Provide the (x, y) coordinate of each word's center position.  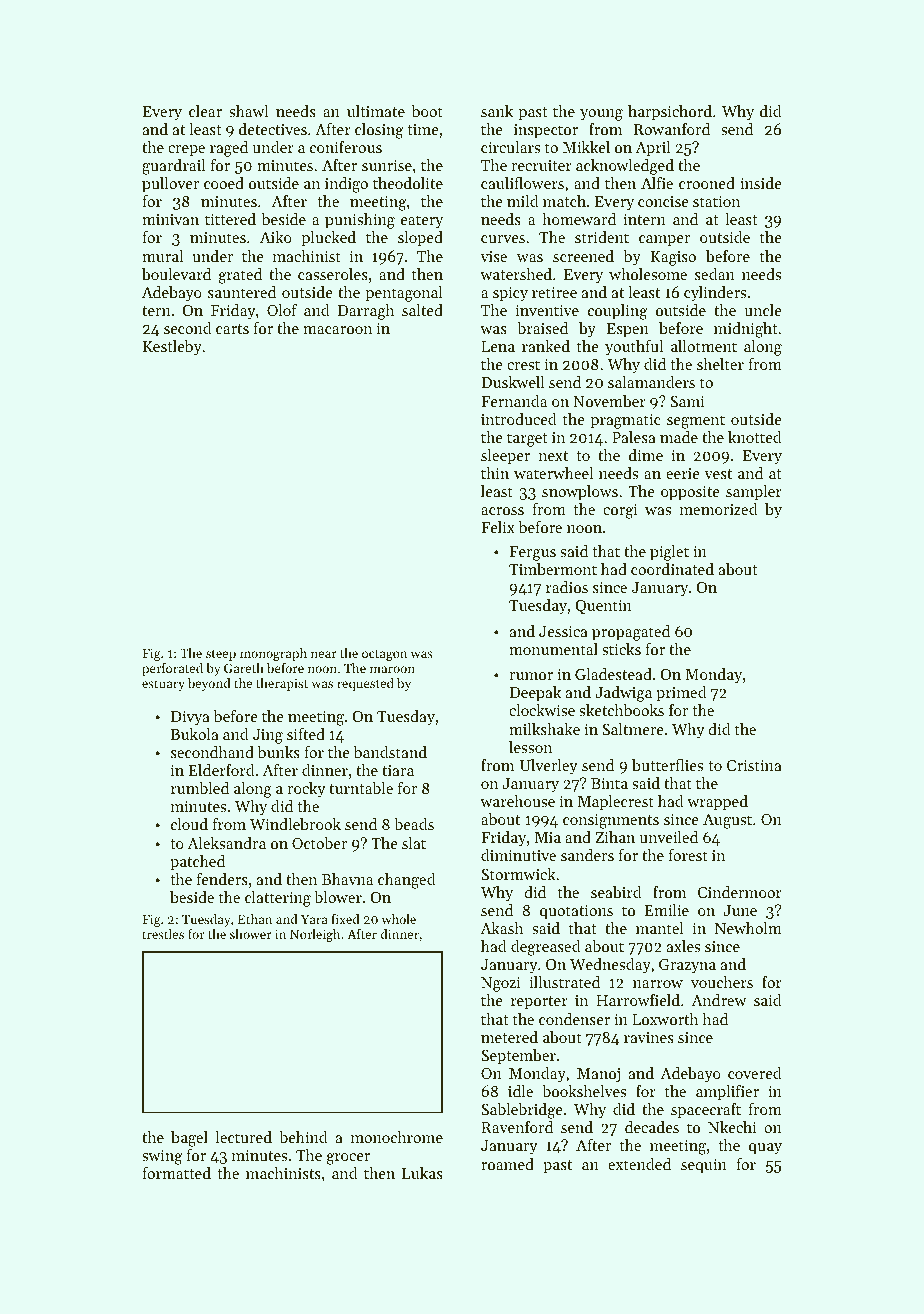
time (423, 129)
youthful (634, 348)
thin (495, 473)
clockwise (542, 710)
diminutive (518, 855)
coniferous (346, 147)
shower (251, 934)
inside (761, 183)
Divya (190, 718)
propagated (631, 633)
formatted (176, 1173)
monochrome (397, 1137)
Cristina (754, 765)
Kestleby (172, 348)
